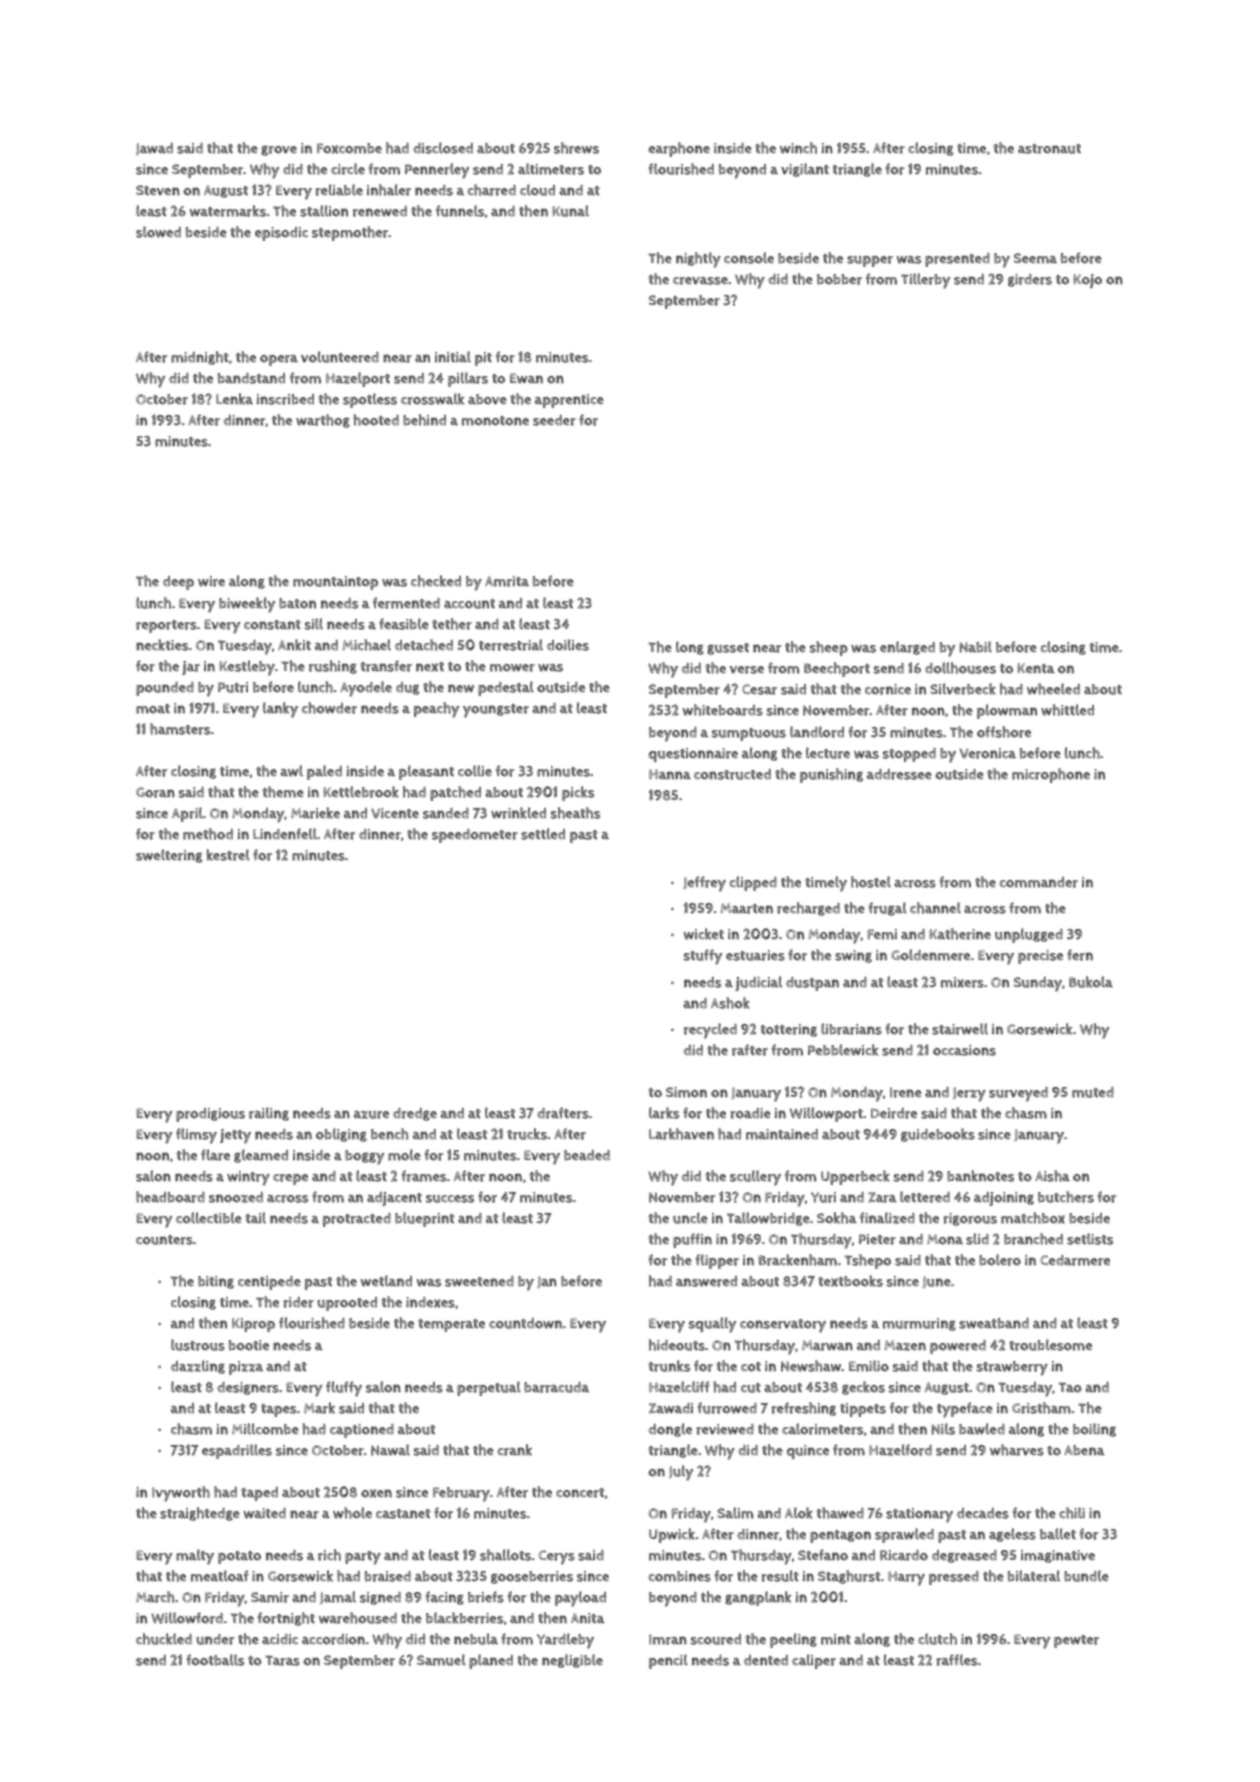  I want to click on March, so click(155, 1597).
